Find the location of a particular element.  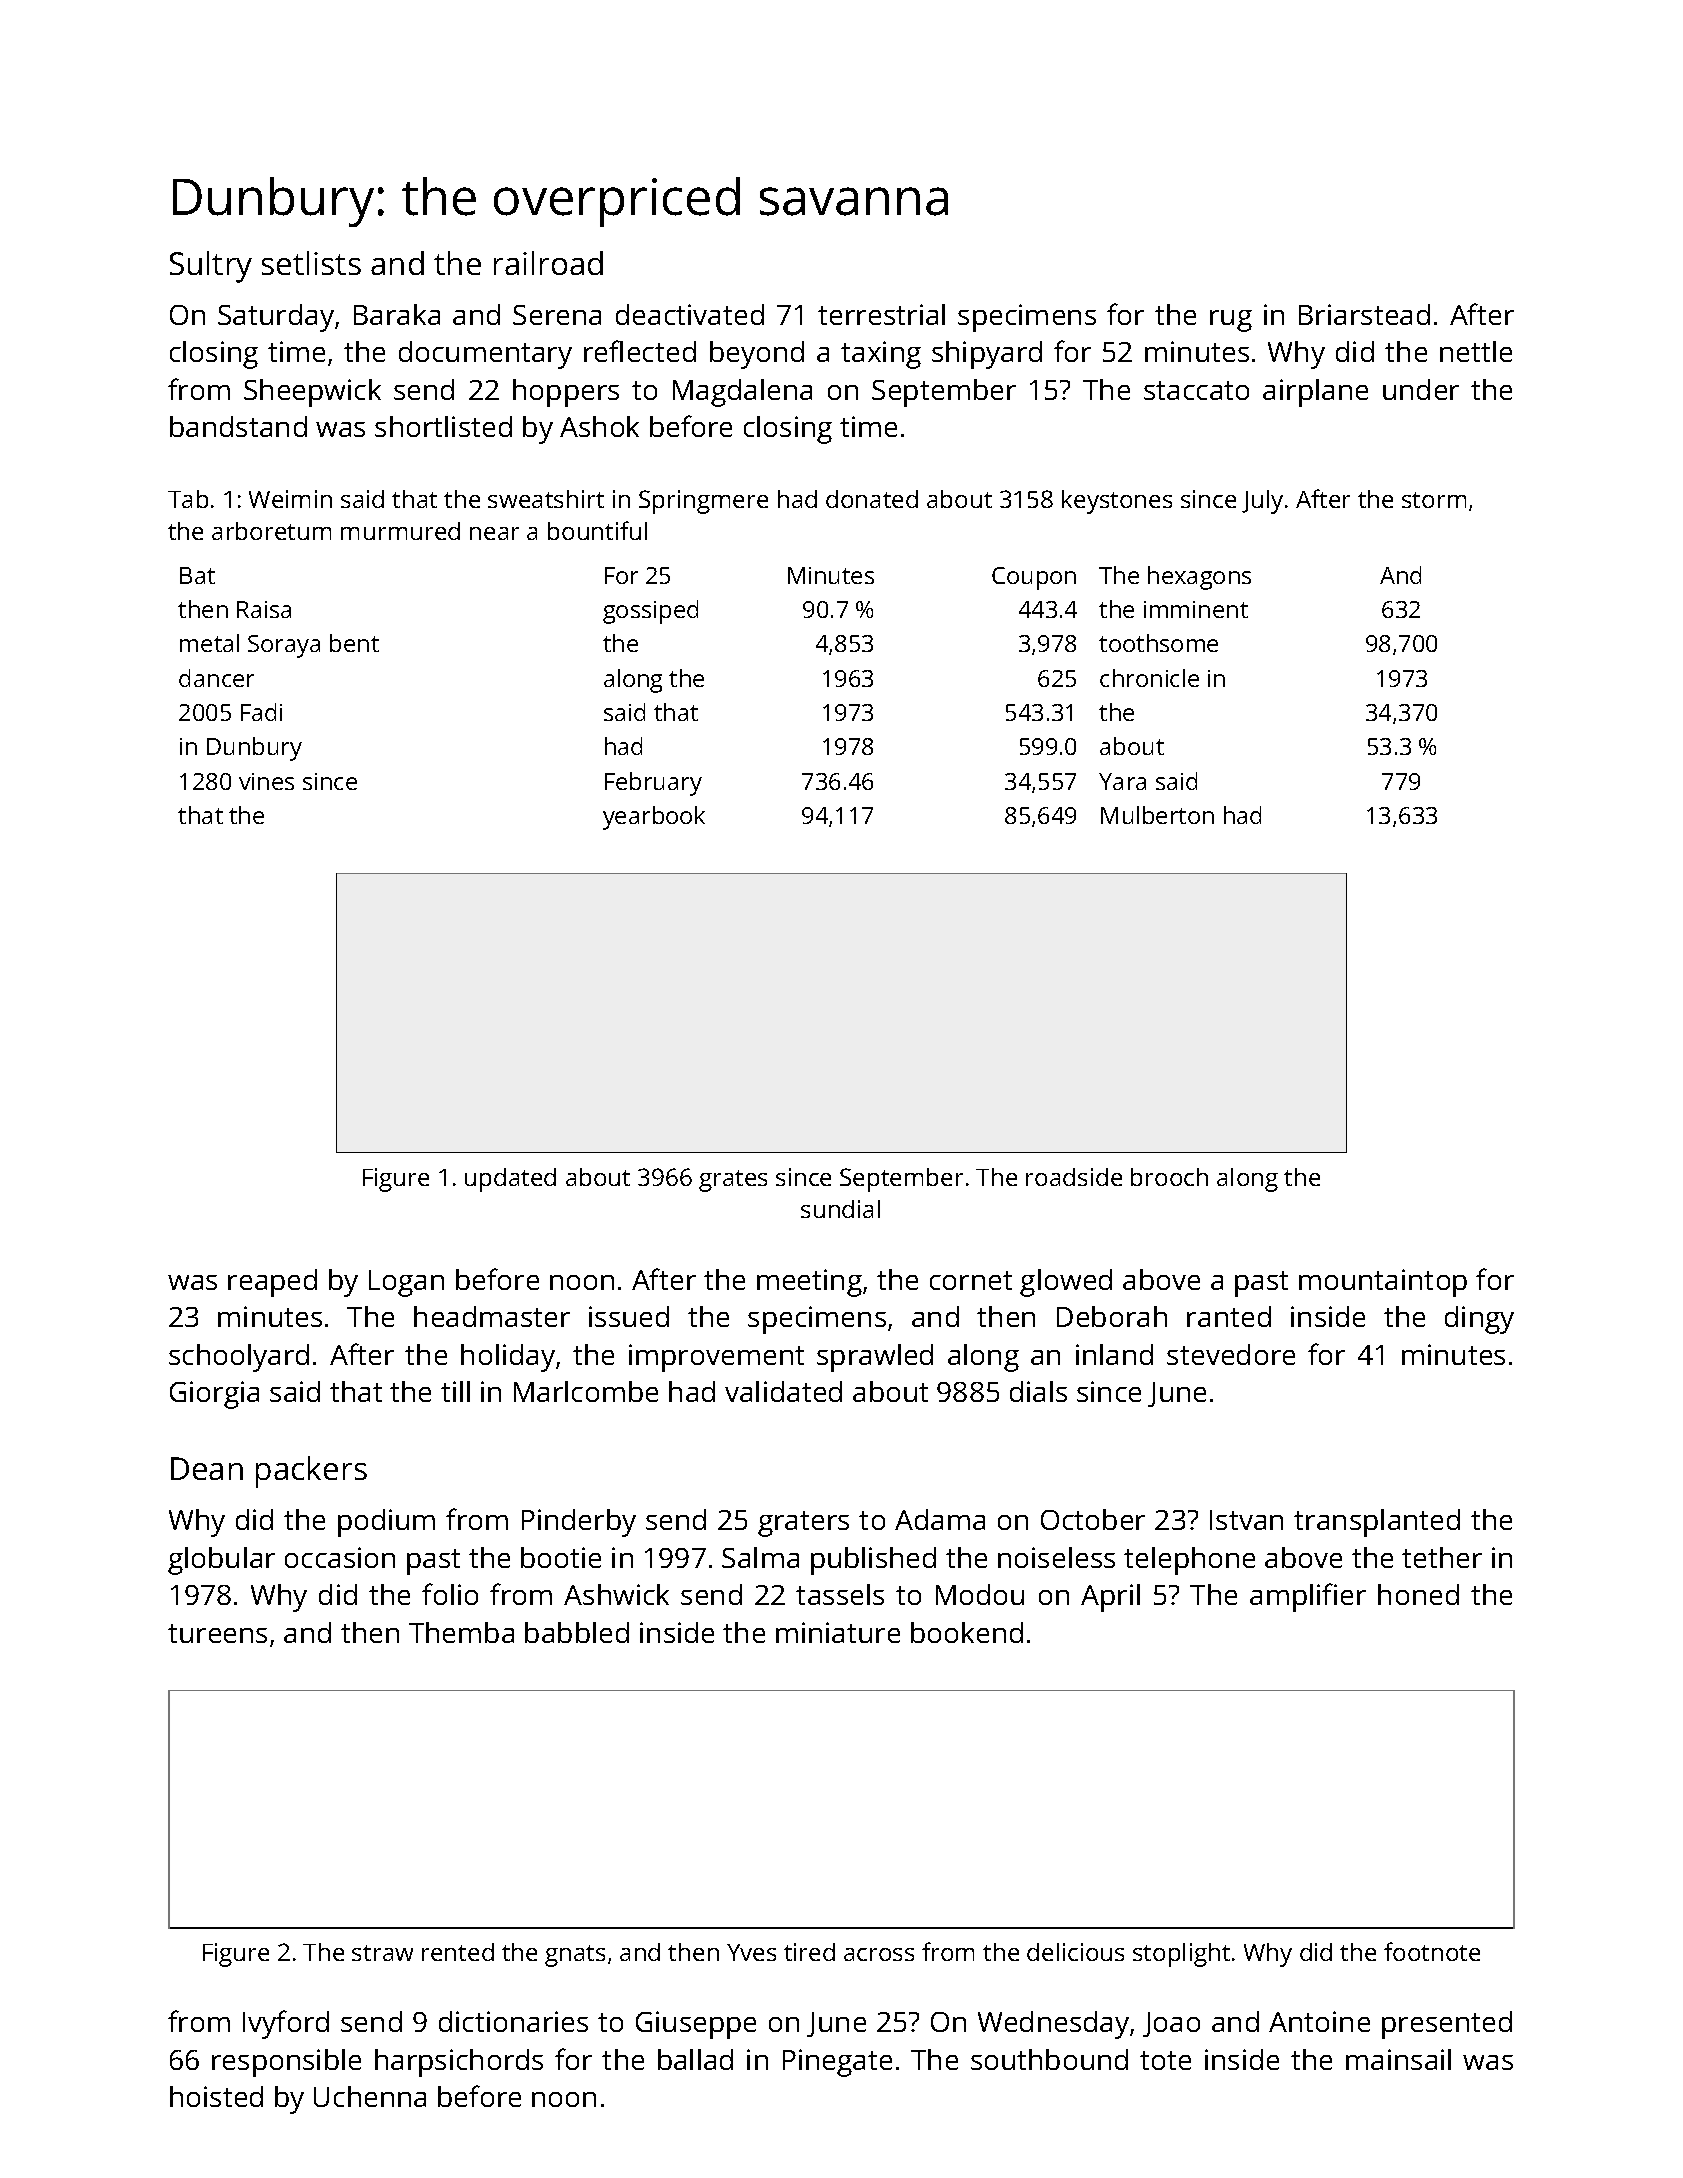

bandstand is located at coordinates (238, 426).
